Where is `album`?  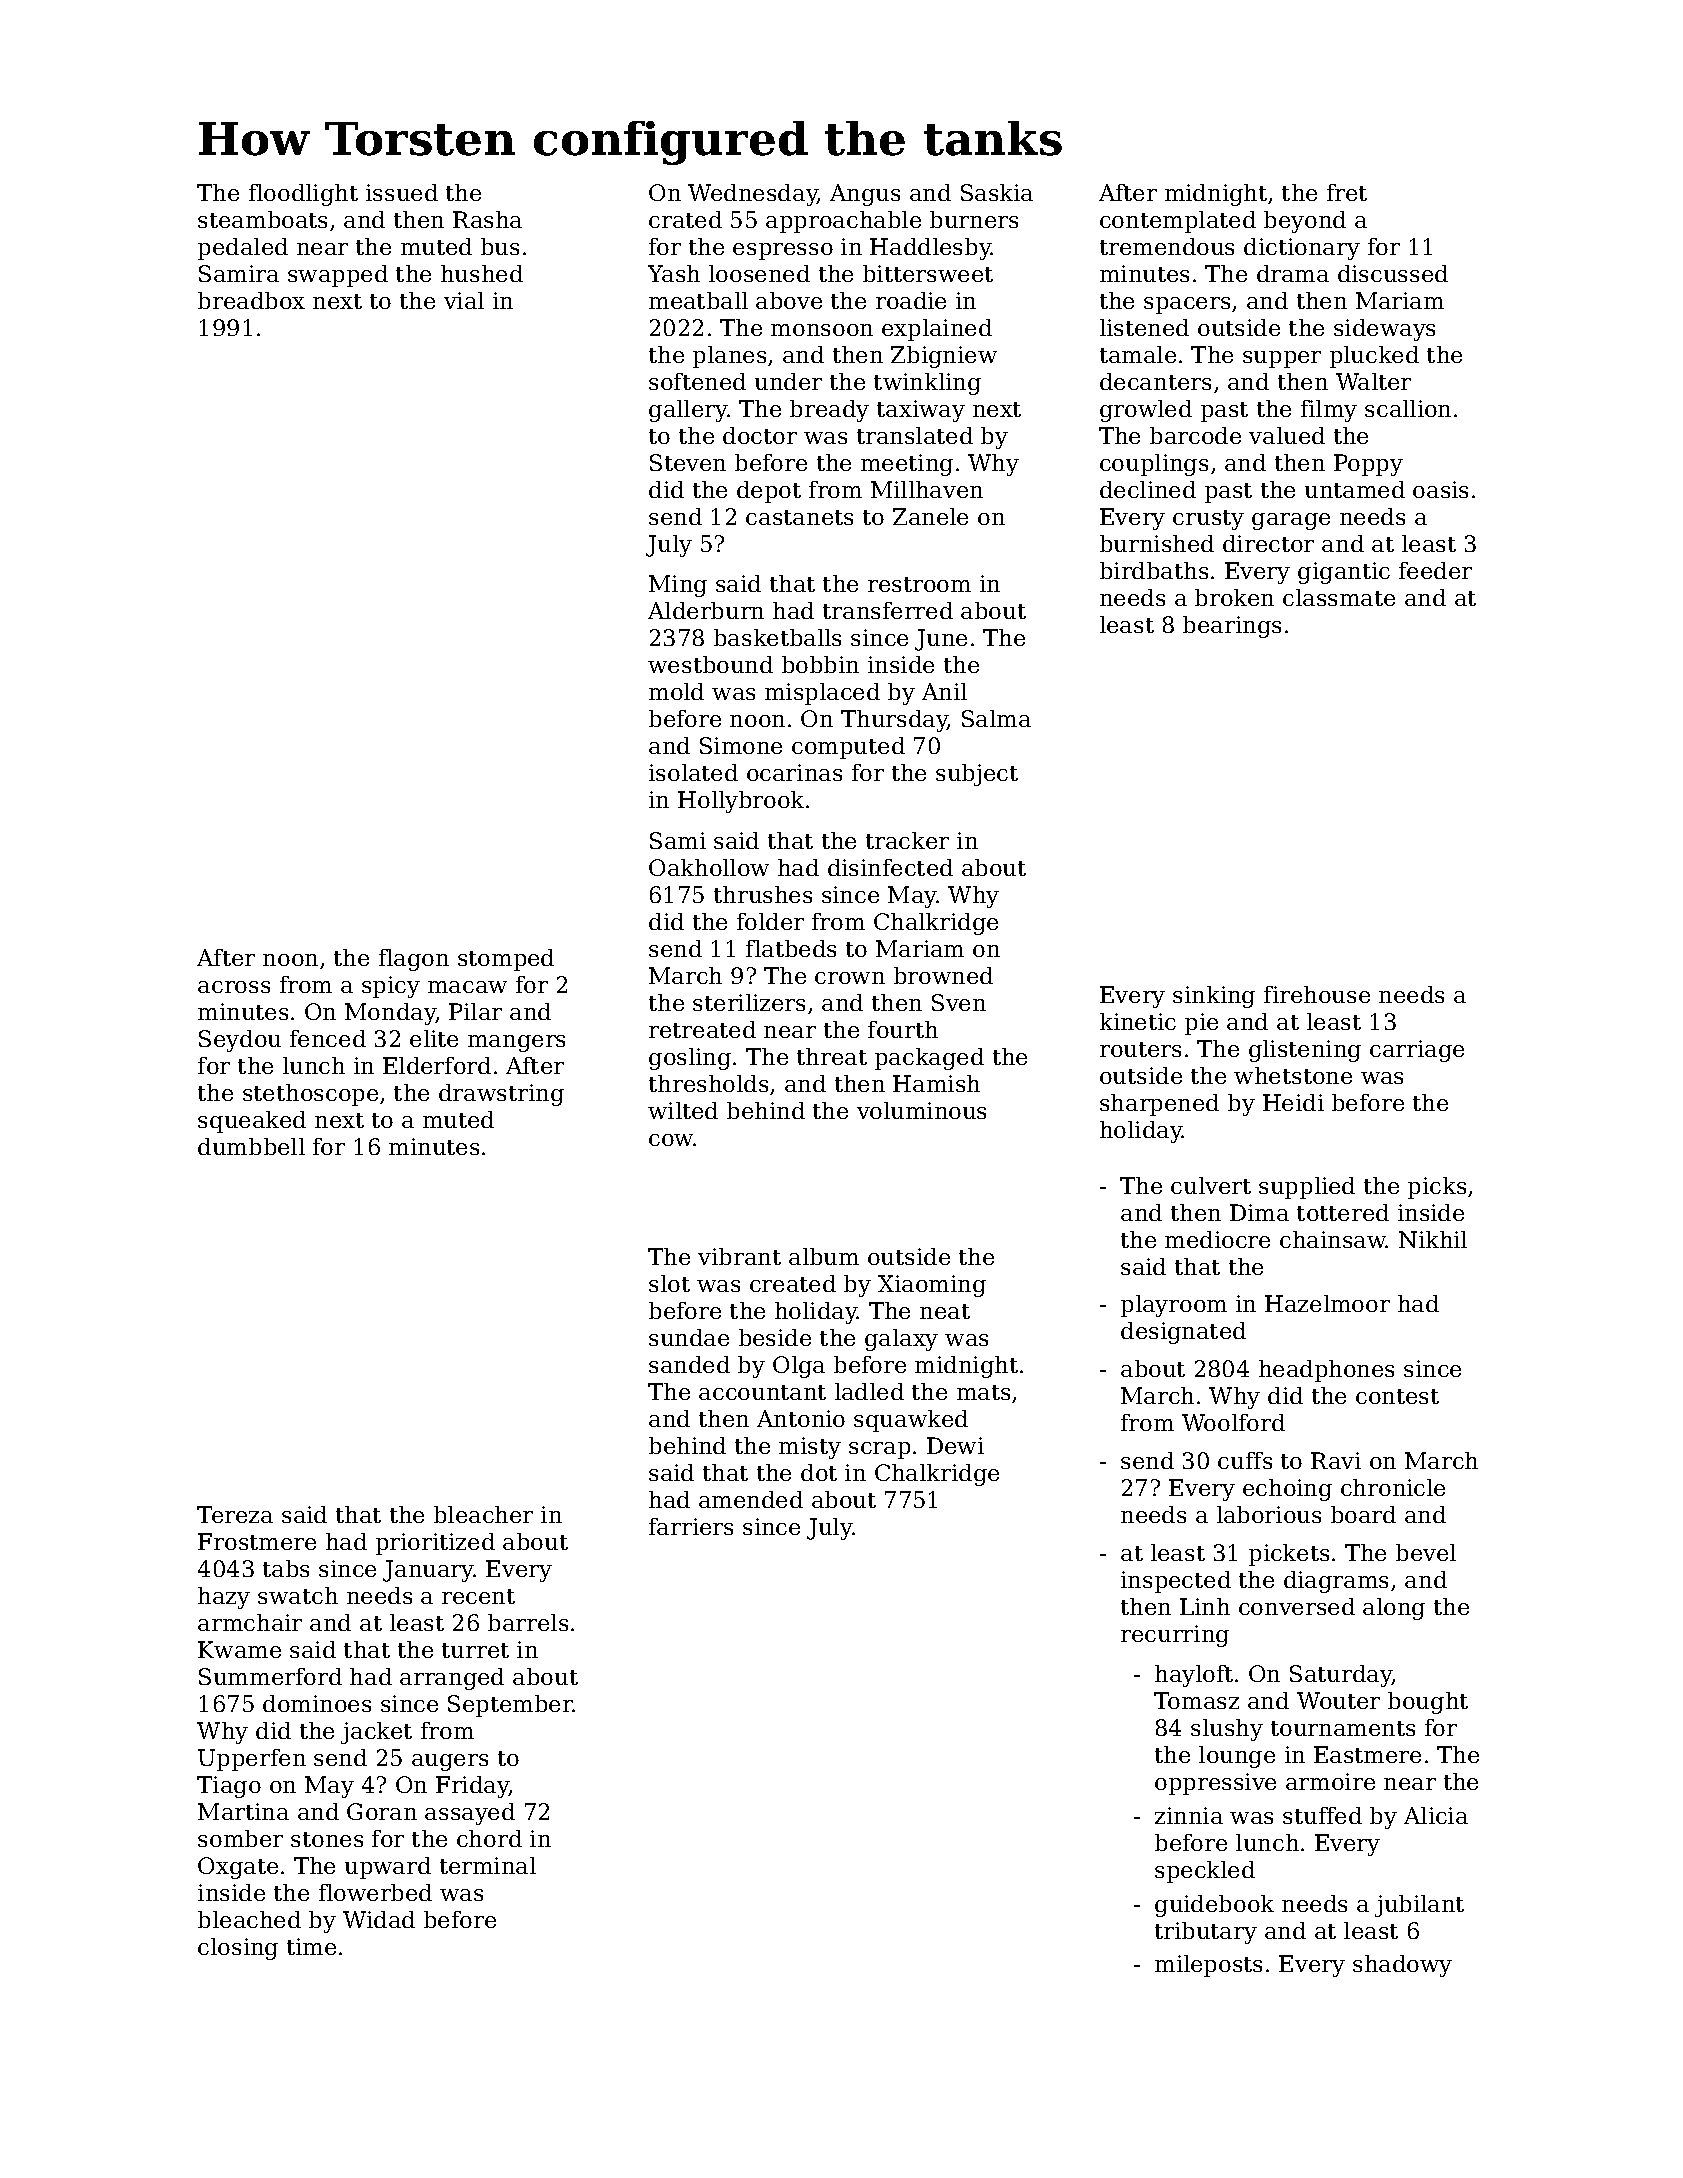
album is located at coordinates (824, 1256).
